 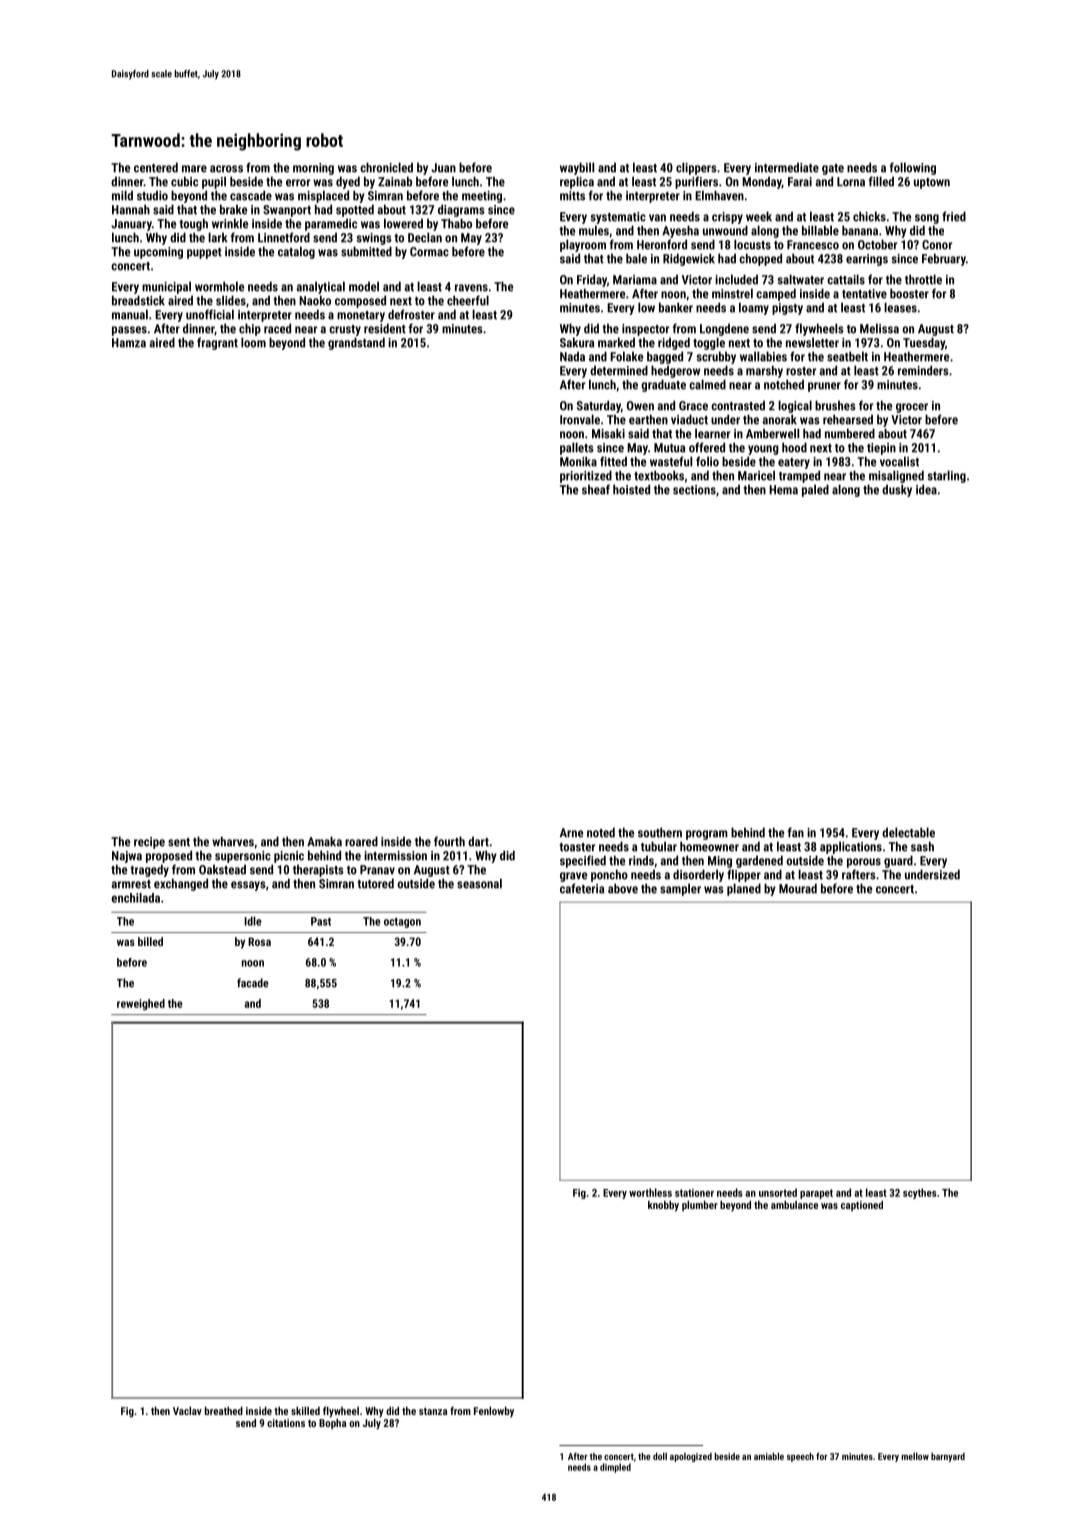 What do you see at coordinates (783, 490) in the screenshot?
I see `Hema` at bounding box center [783, 490].
